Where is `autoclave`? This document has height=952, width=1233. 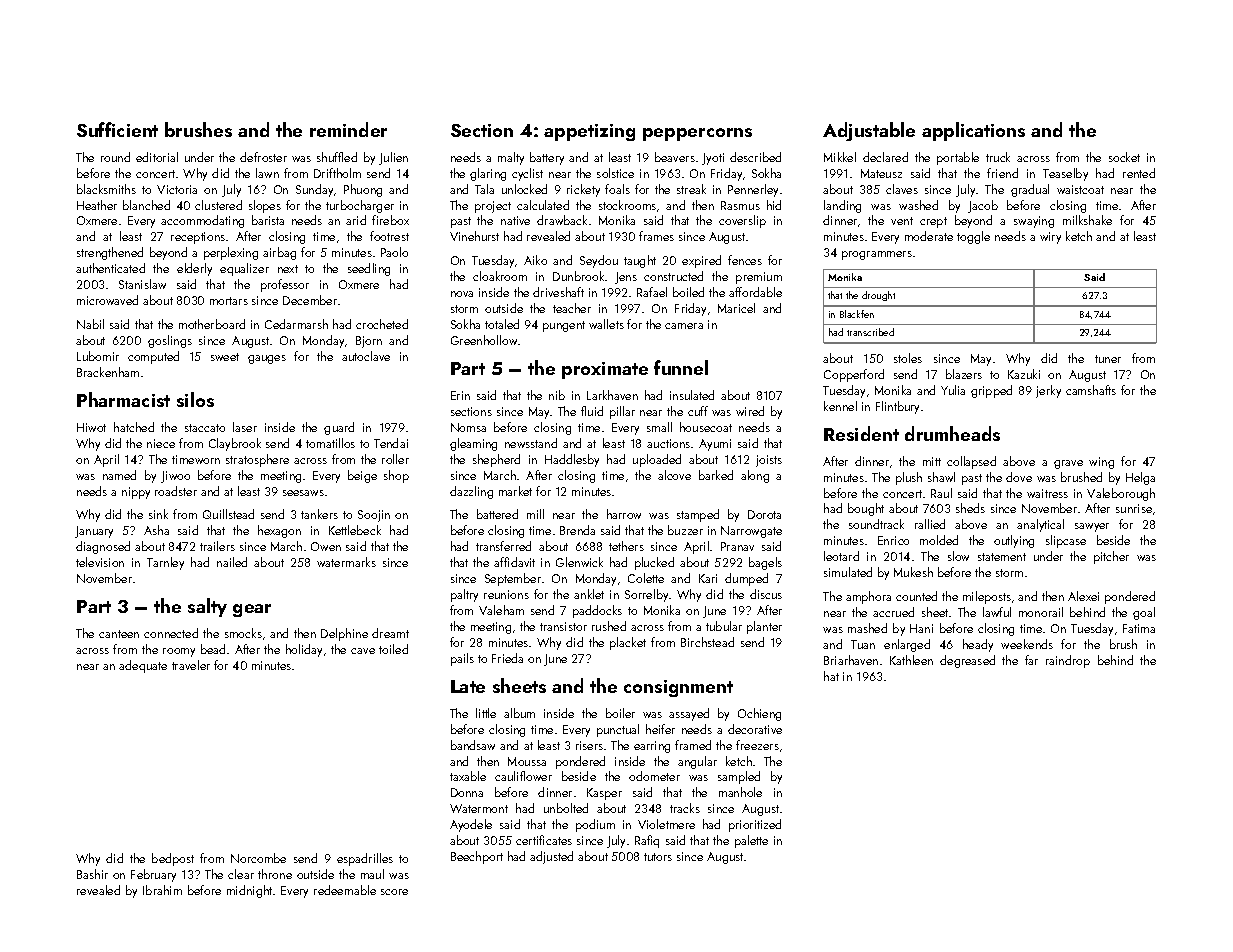 autoclave is located at coordinates (366, 356).
